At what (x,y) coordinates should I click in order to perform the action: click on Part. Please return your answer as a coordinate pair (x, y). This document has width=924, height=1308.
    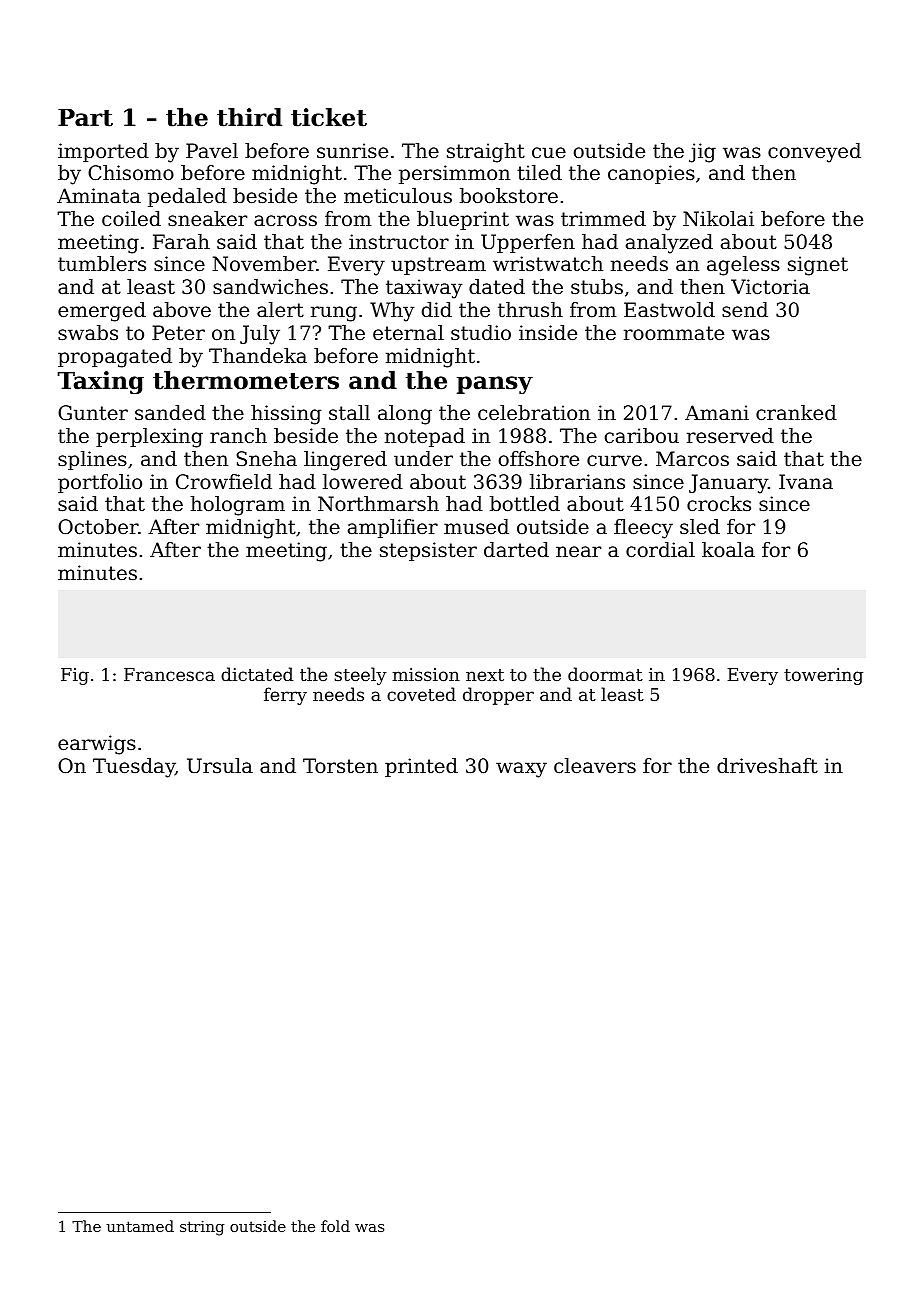
    Looking at the image, I should click on (85, 118).
